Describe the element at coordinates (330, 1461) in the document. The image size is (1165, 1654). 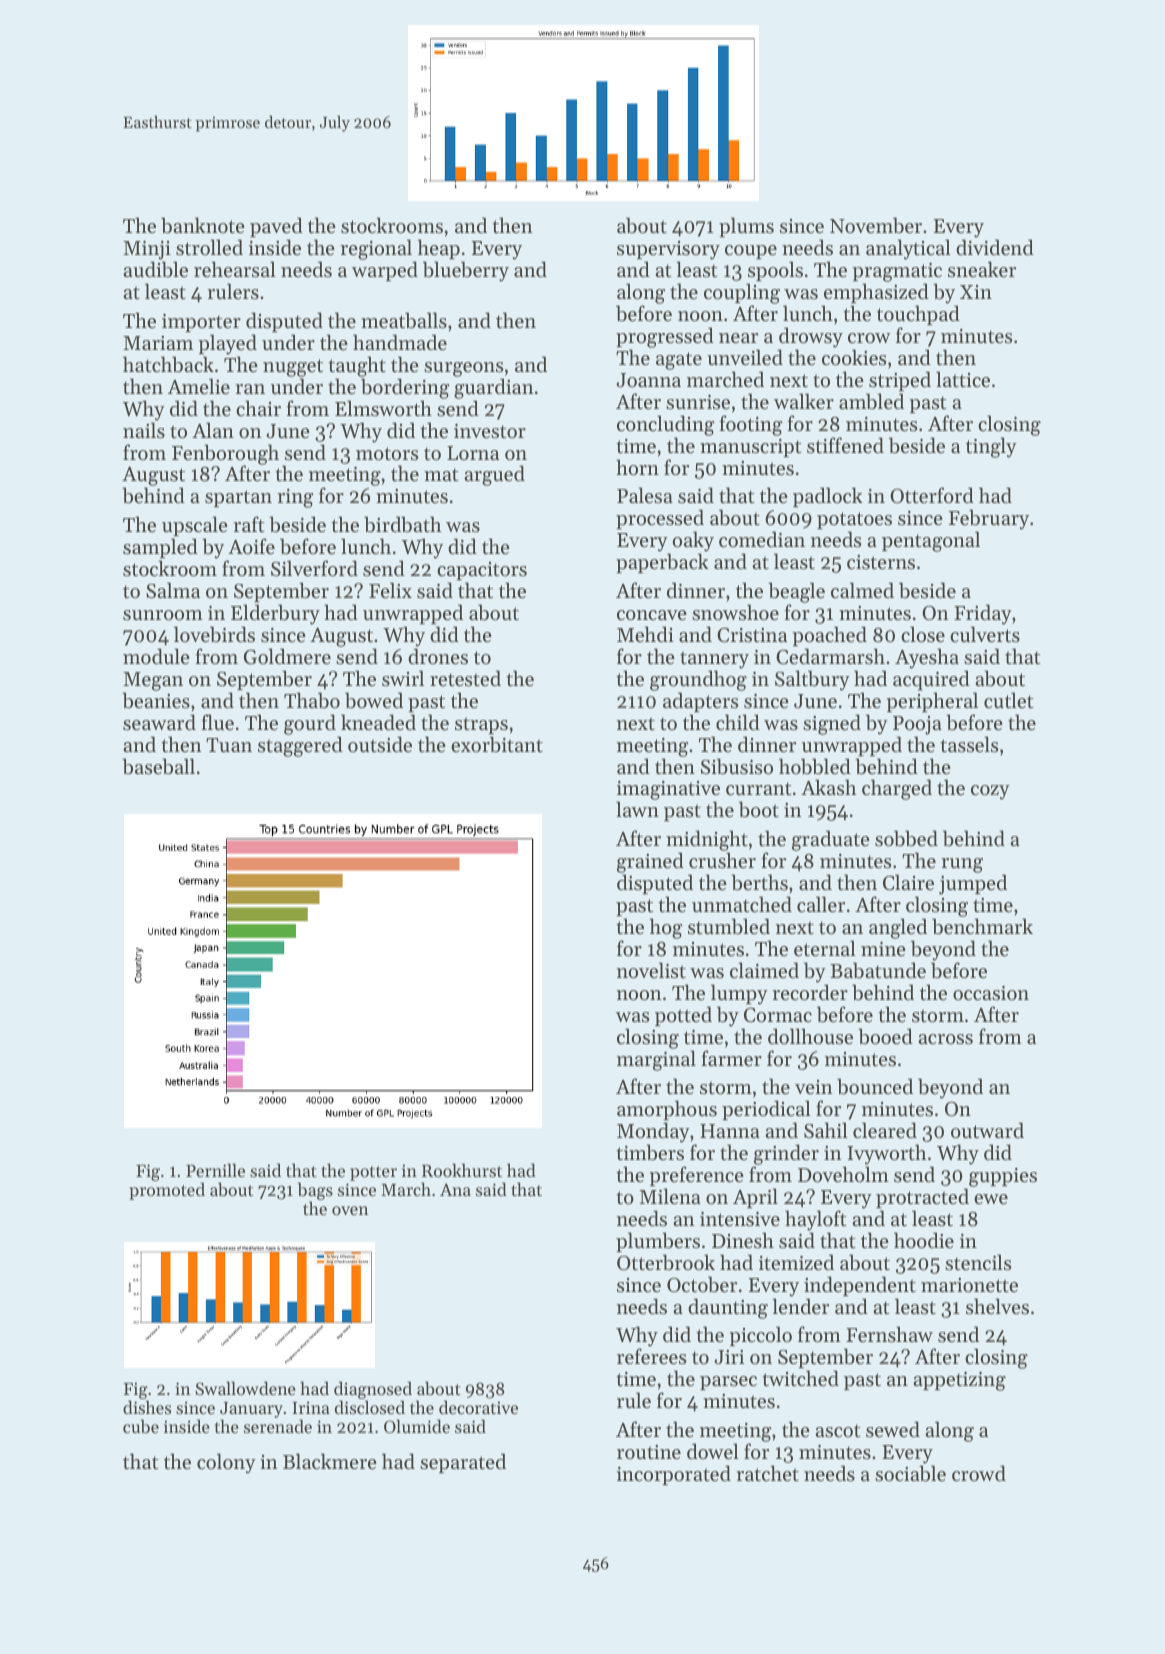
I see `Blackmere` at that location.
